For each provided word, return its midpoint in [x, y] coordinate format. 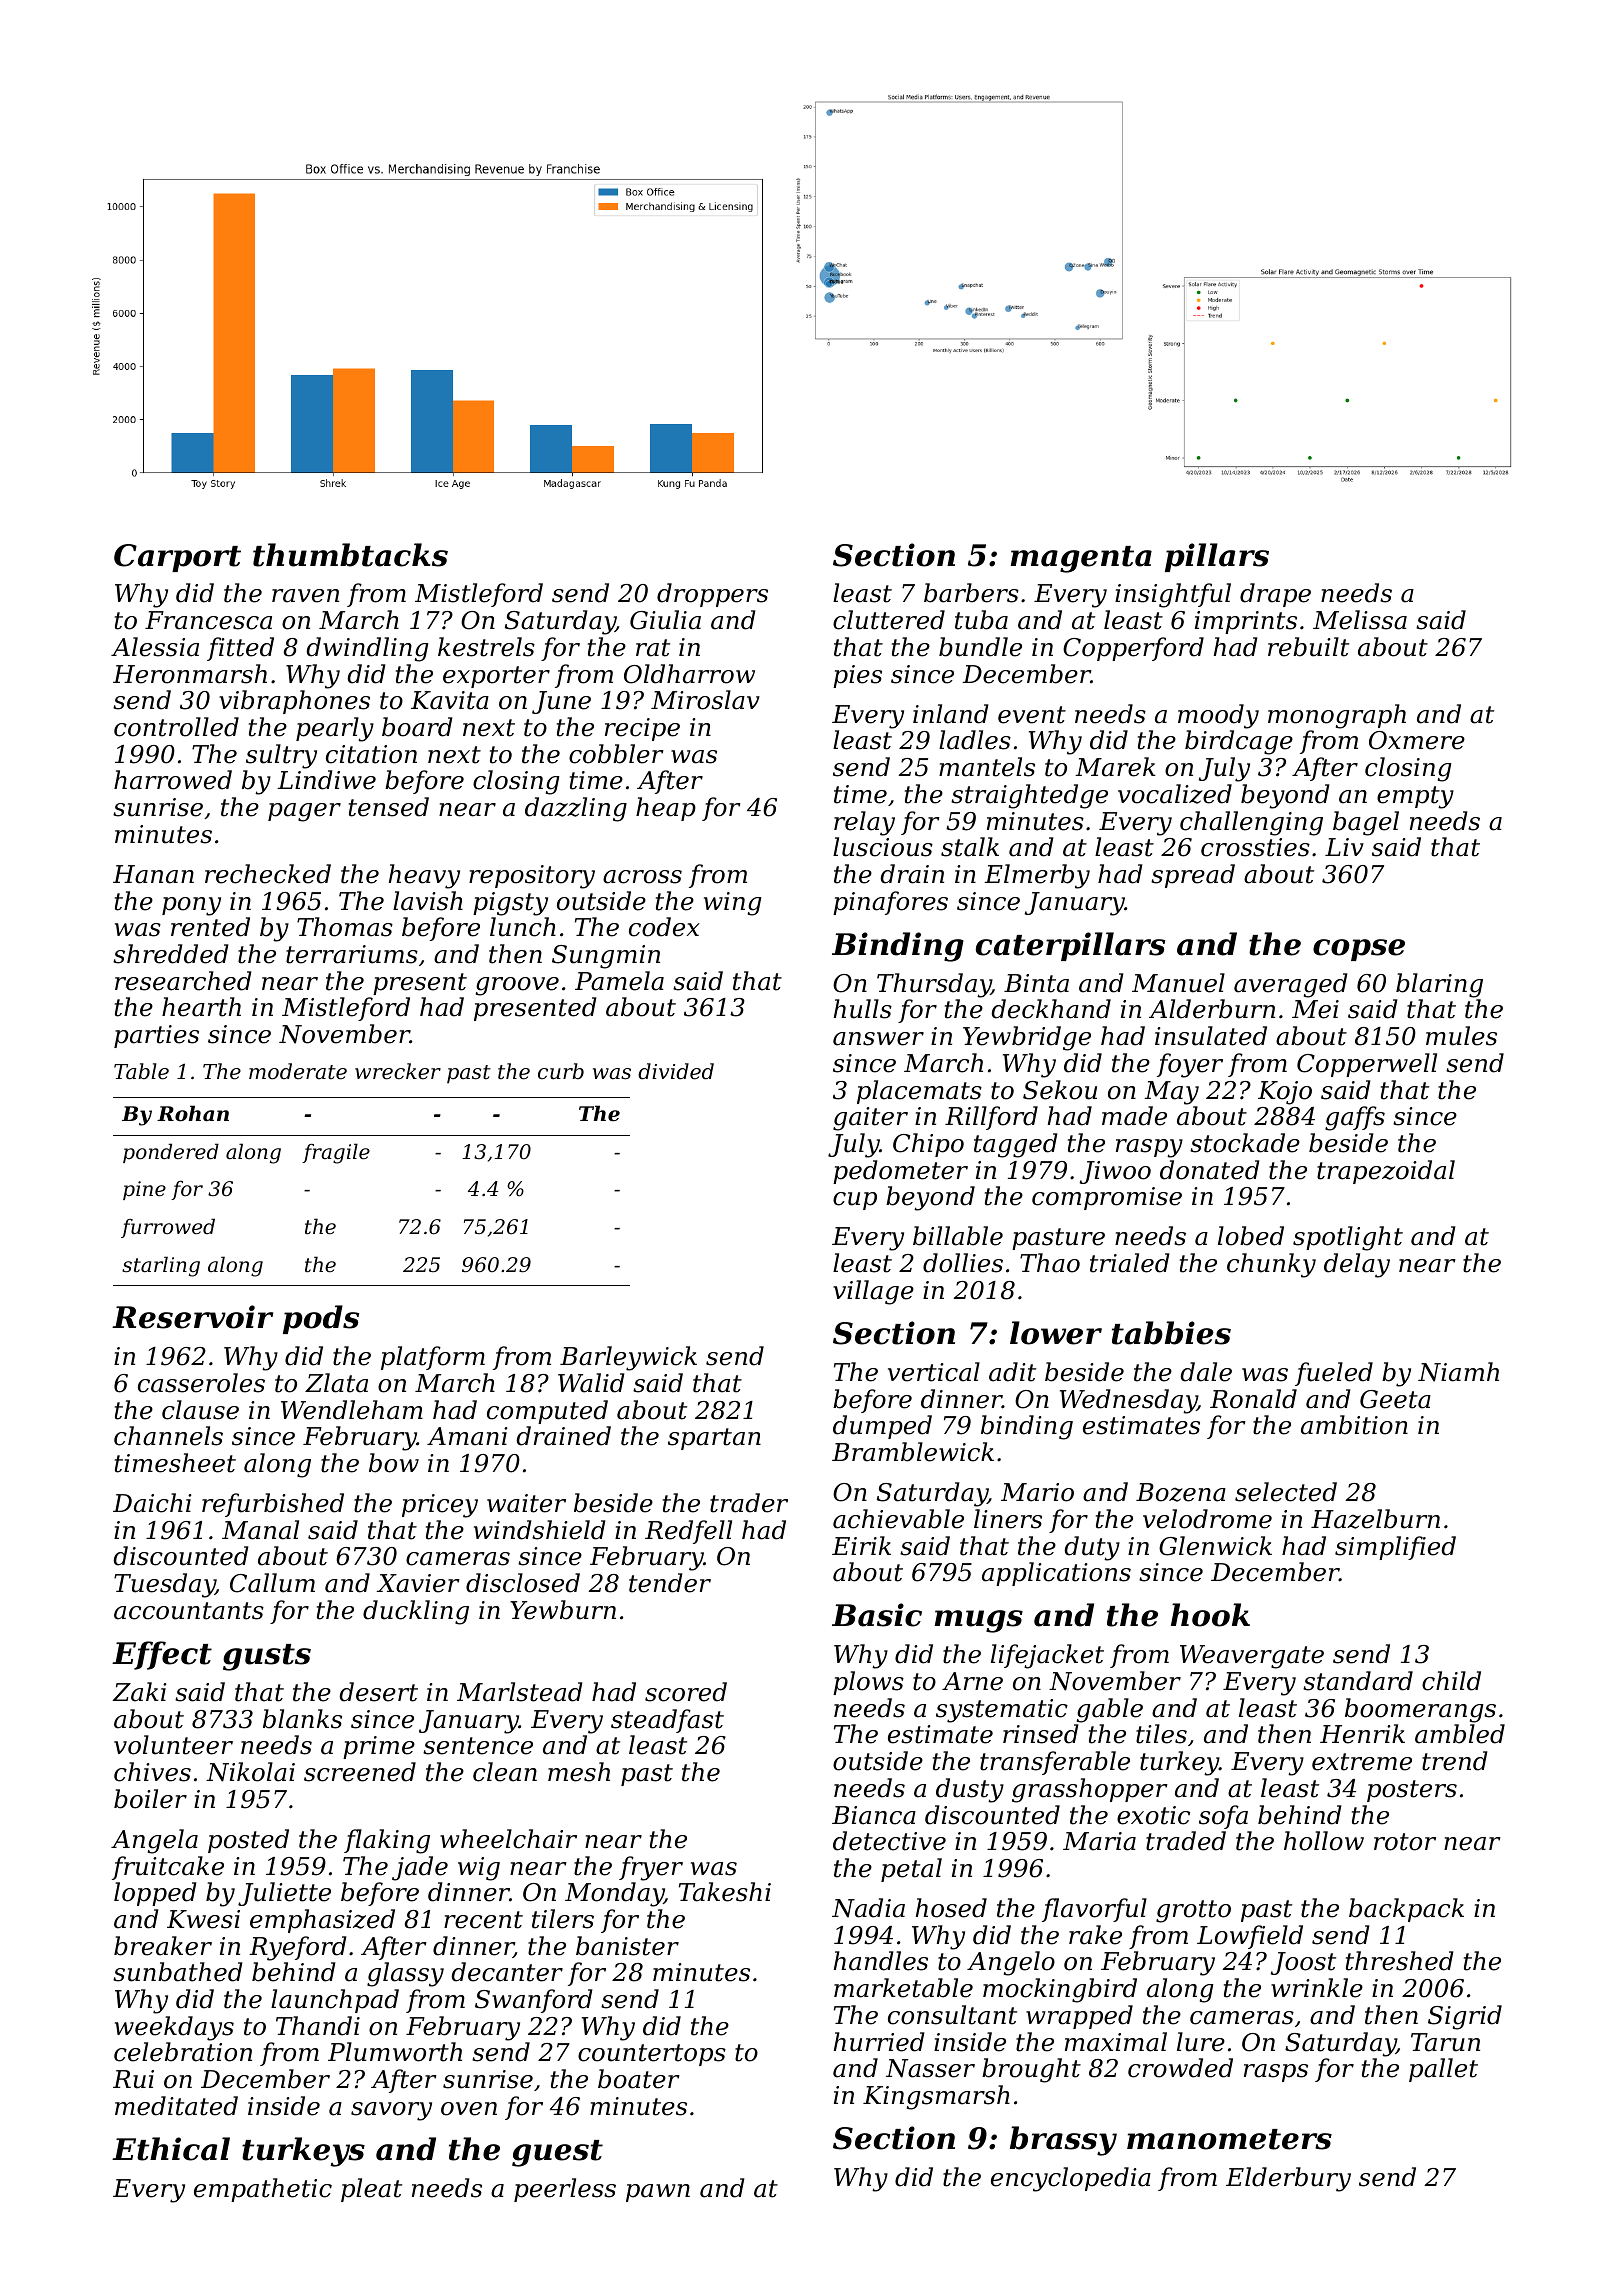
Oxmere [1417, 740]
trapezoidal [1386, 1172]
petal [911, 1870]
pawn [658, 2193]
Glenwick [1215, 1546]
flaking [387, 1841]
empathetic [263, 2190]
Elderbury [1288, 2179]
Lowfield [1250, 1937]
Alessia [155, 647]
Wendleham [352, 1410]
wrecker [398, 1071]
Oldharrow [689, 674]
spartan [714, 1439]
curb [561, 1071]
